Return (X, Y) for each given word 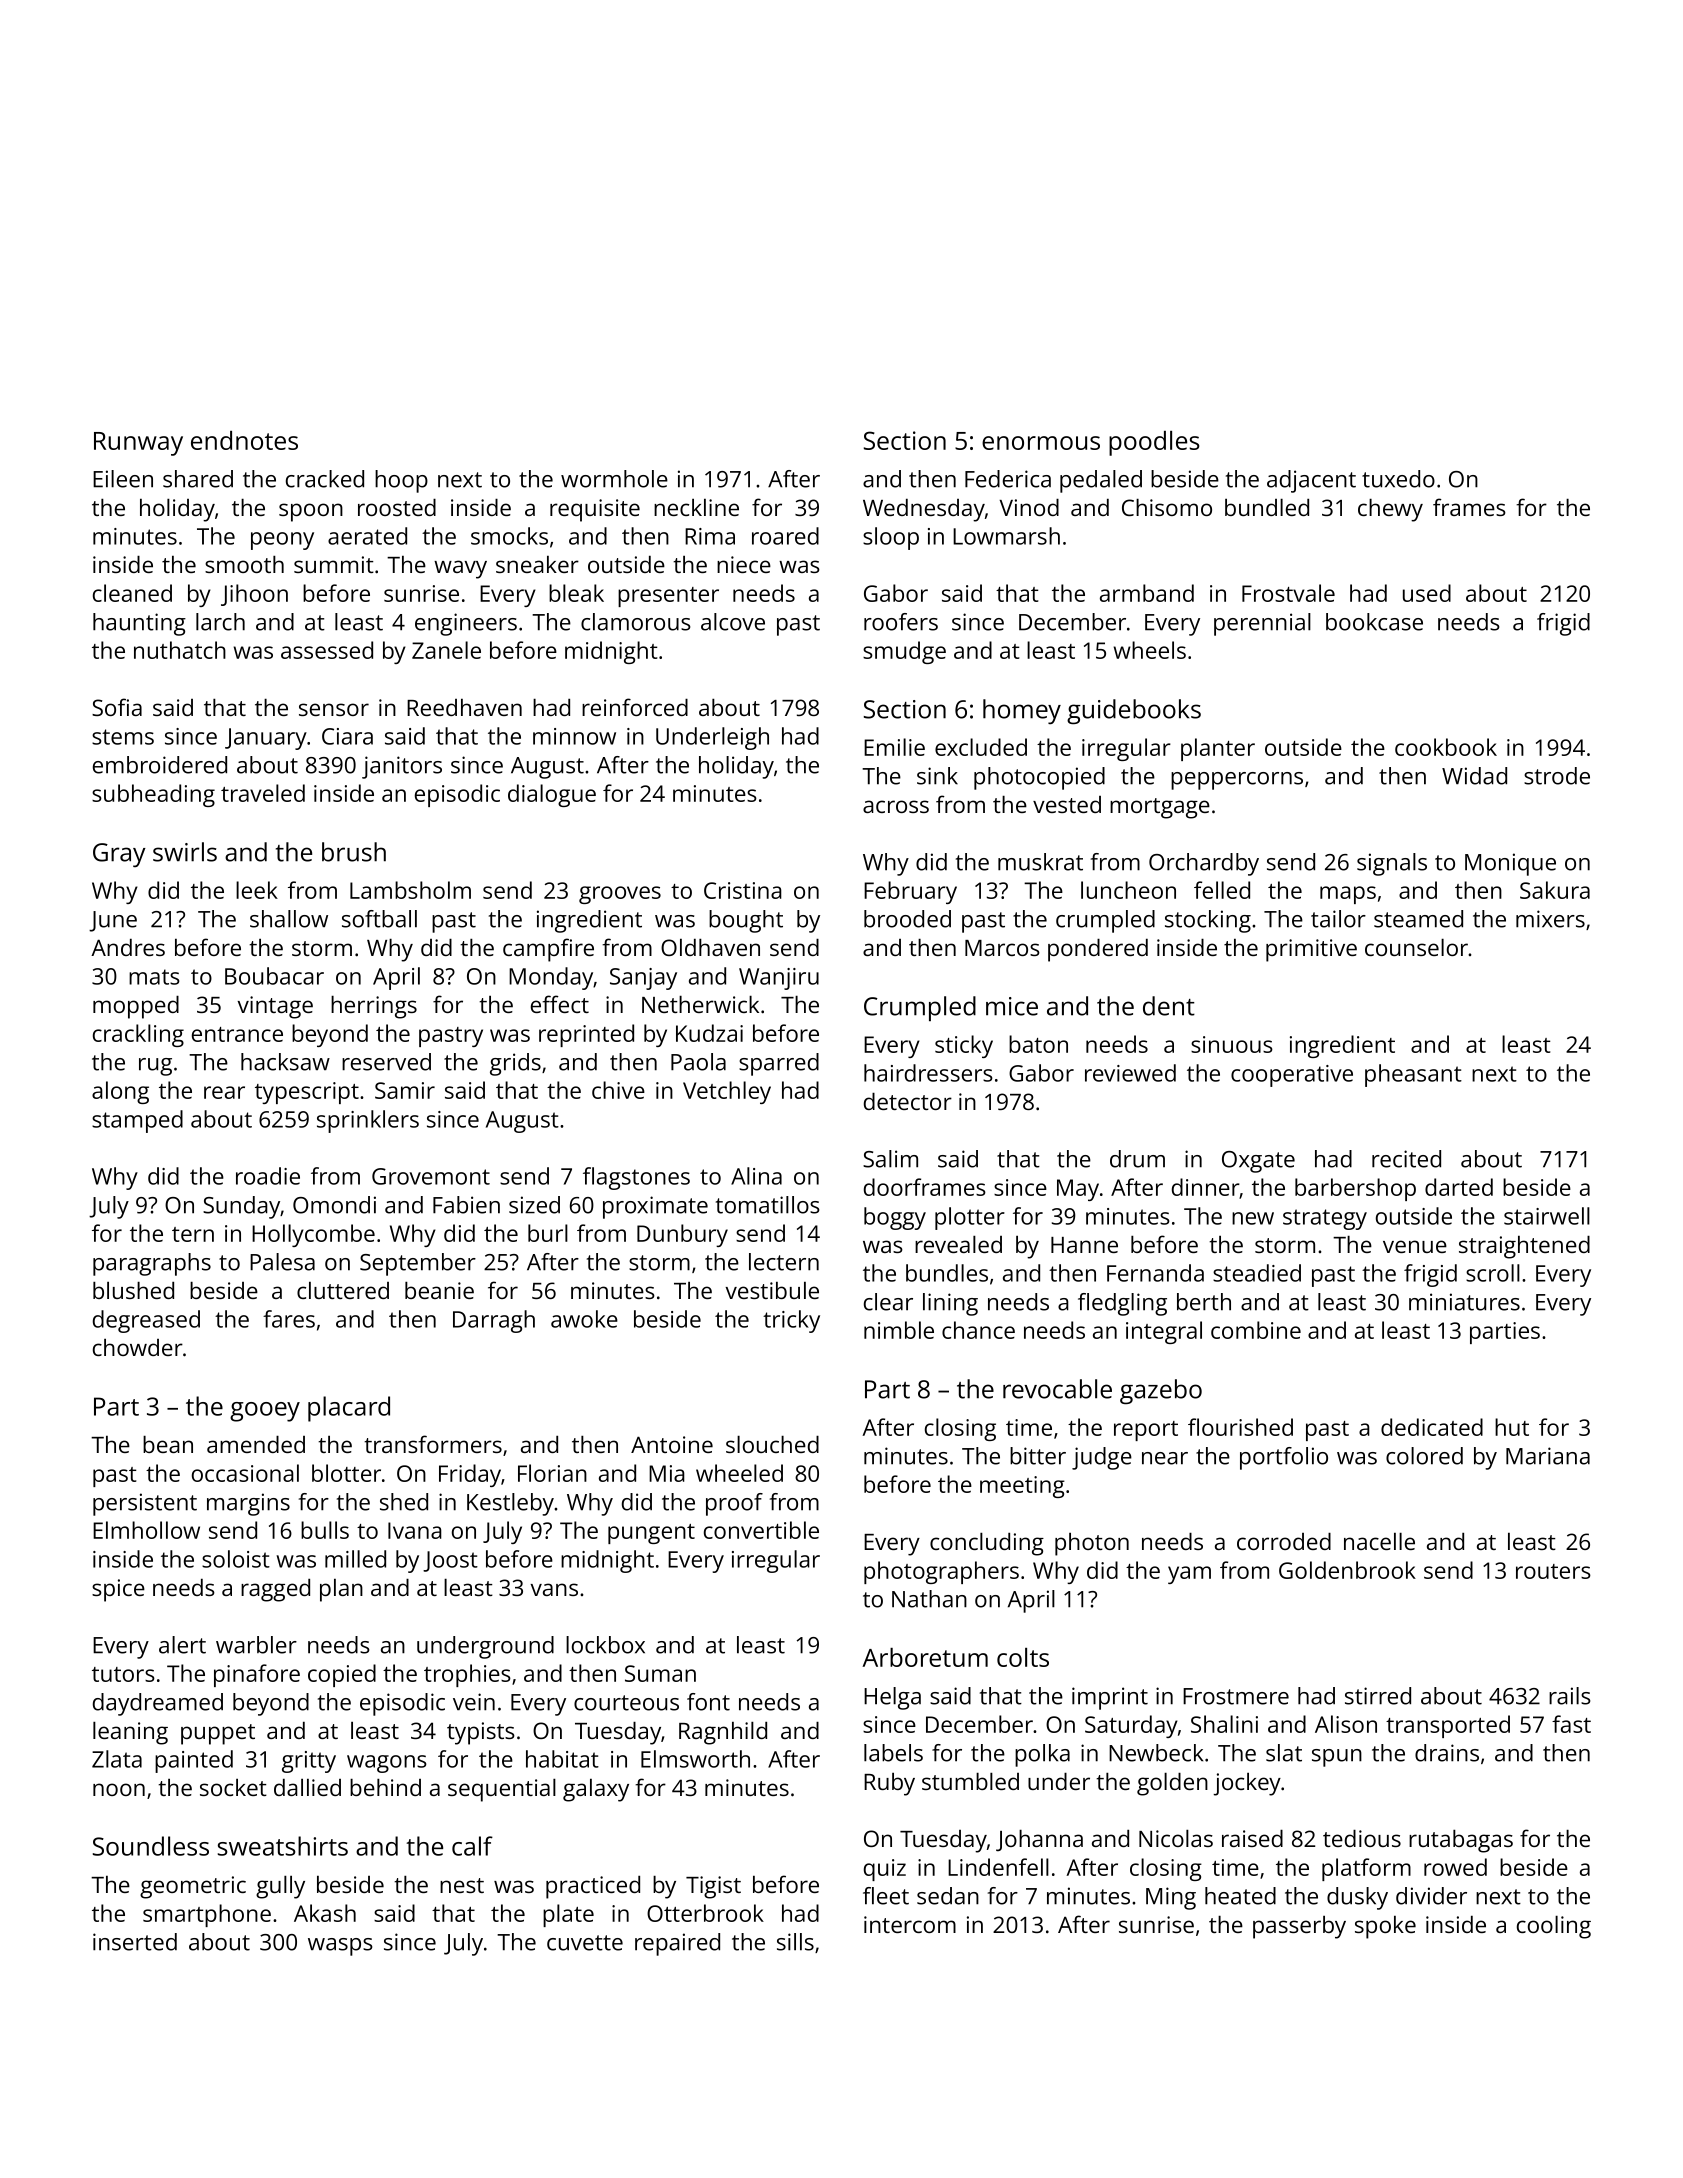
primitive (1311, 950)
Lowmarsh (1006, 536)
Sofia (117, 707)
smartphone (207, 1915)
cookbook (1446, 747)
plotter (970, 1218)
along (120, 1092)
